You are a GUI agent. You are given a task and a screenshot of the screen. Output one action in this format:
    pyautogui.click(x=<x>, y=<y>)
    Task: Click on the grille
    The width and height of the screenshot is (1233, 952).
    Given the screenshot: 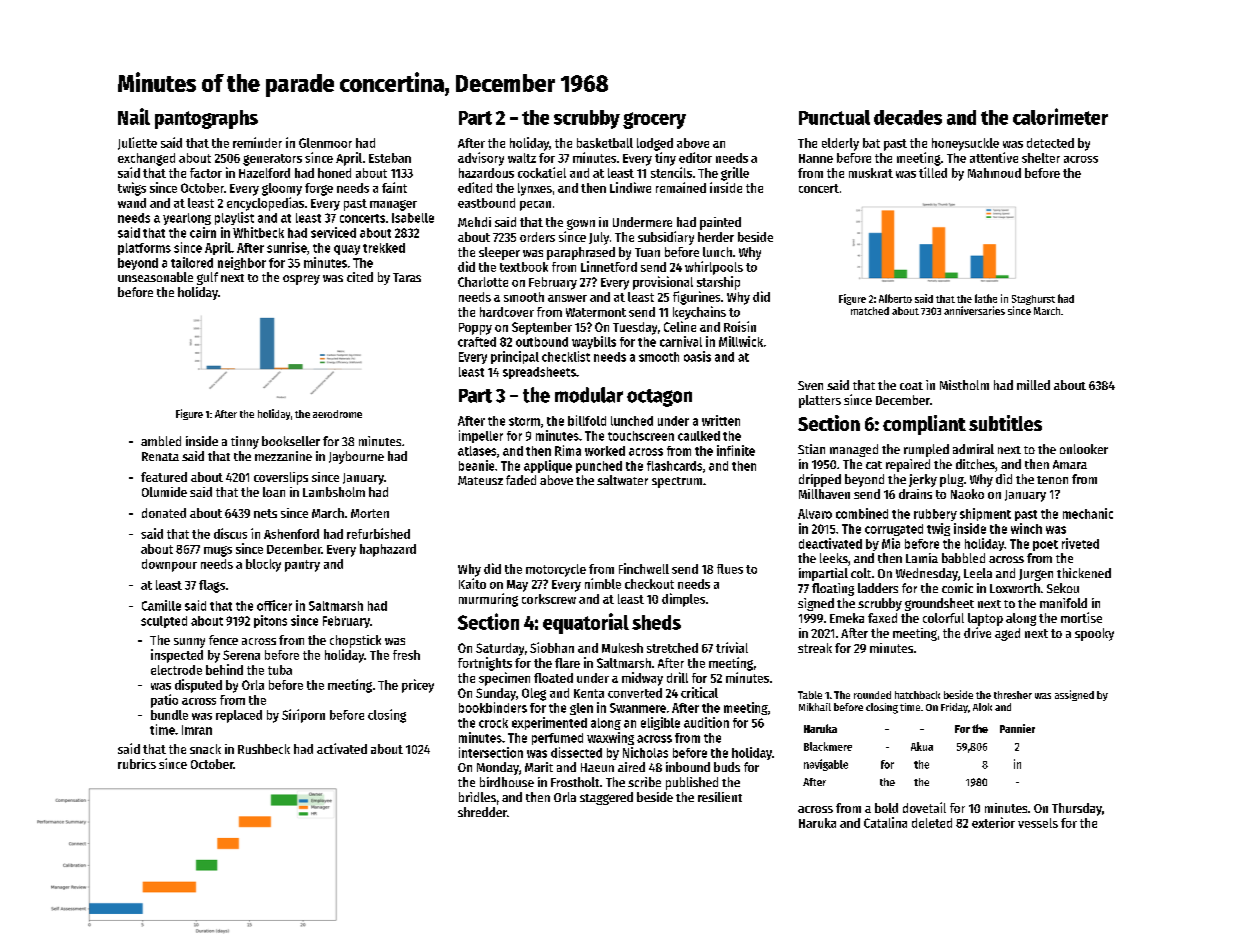 What is the action you would take?
    pyautogui.click(x=735, y=174)
